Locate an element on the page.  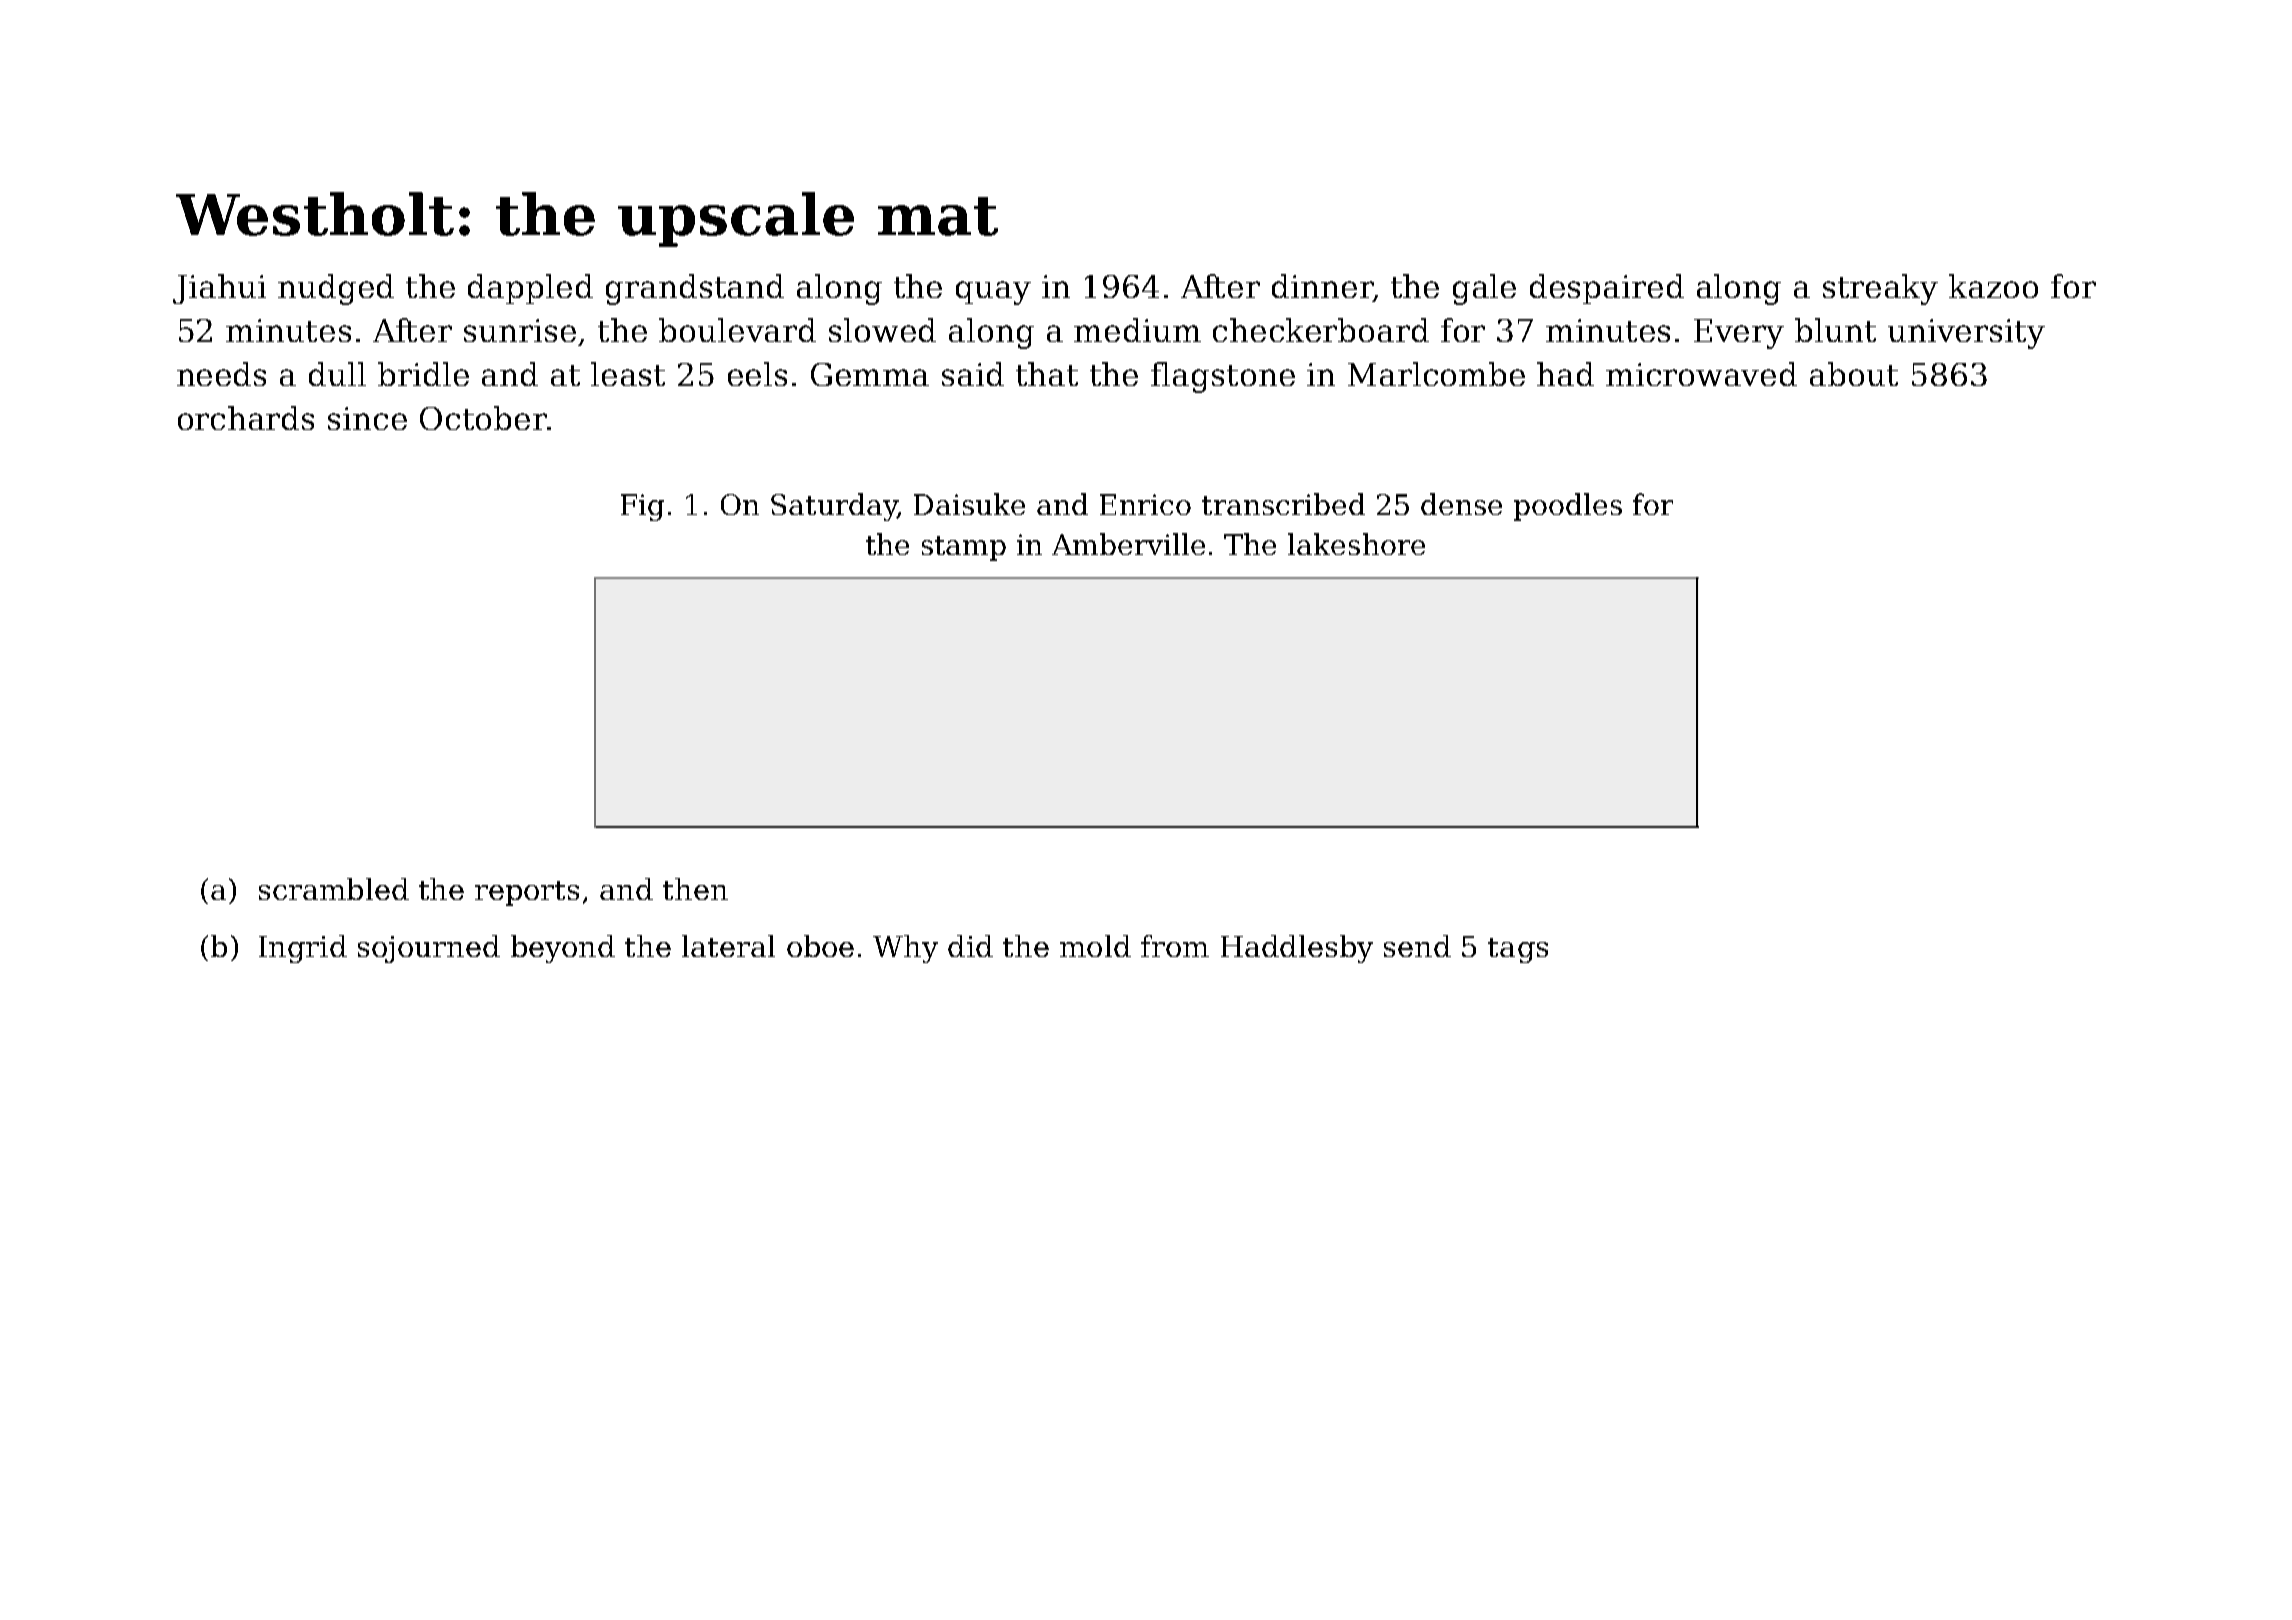
Haddlesby is located at coordinates (1297, 949).
